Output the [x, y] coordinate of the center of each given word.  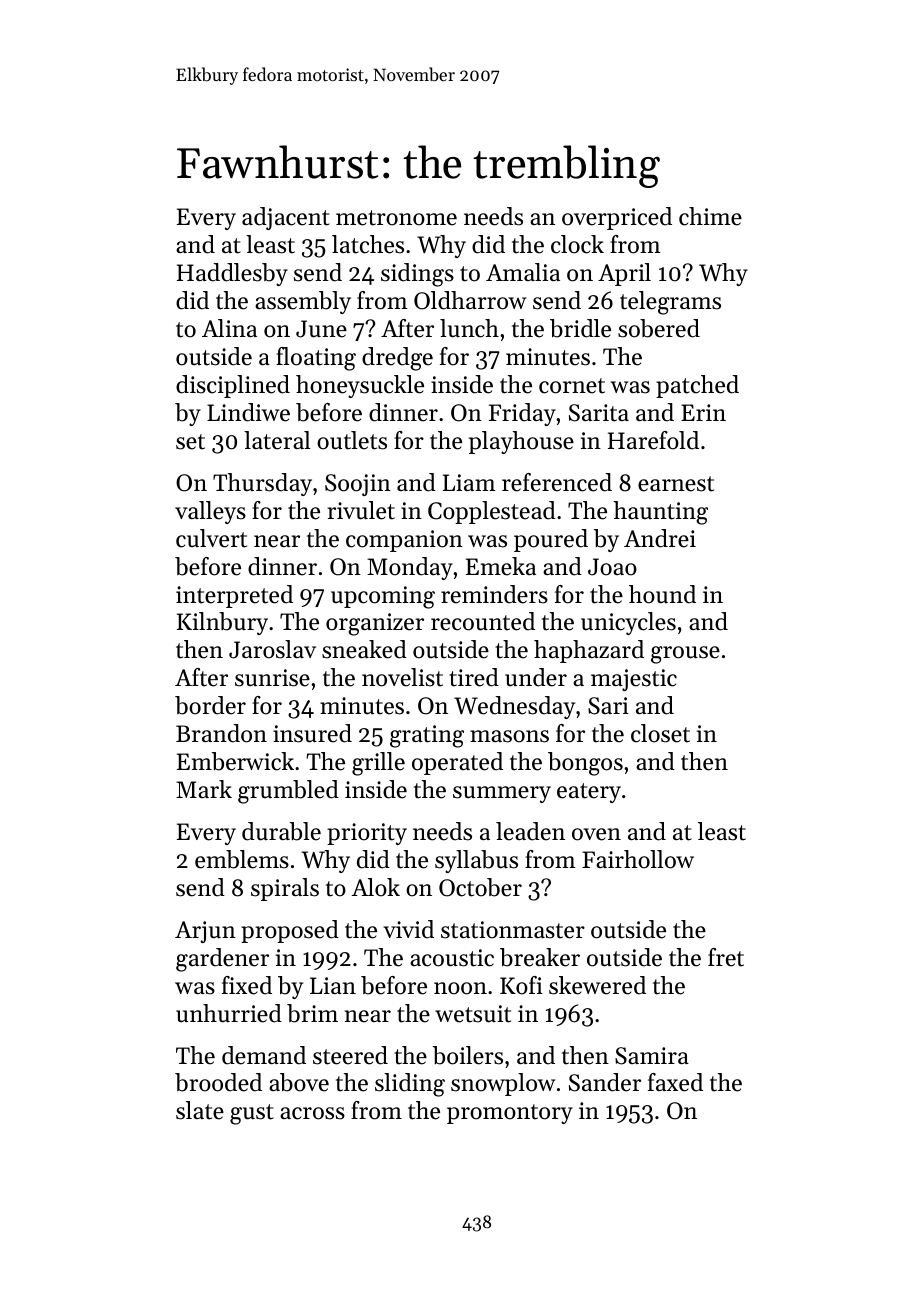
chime [710, 216]
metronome [396, 218]
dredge [397, 359]
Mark [204, 789]
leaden [530, 831]
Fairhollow [638, 859]
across [312, 1113]
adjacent [286, 218]
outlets [352, 440]
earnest [676, 484]
